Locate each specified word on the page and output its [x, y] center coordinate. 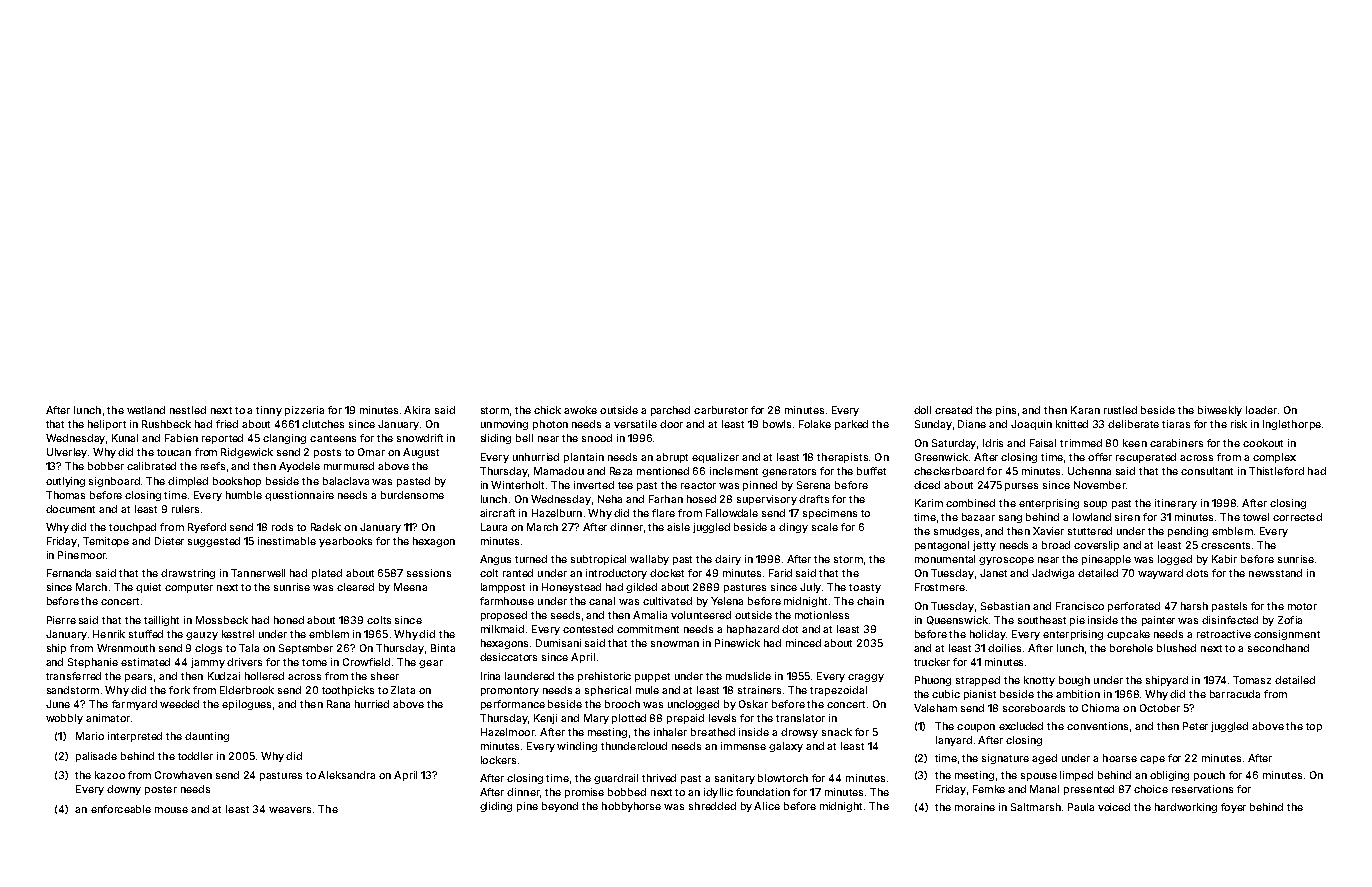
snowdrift [420, 438]
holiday [988, 635]
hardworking [1186, 808]
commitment [648, 629]
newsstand [1275, 573]
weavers [290, 810]
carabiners [1176, 443]
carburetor [721, 410]
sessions [429, 573]
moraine [975, 807]
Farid [780, 573]
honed [289, 620]
